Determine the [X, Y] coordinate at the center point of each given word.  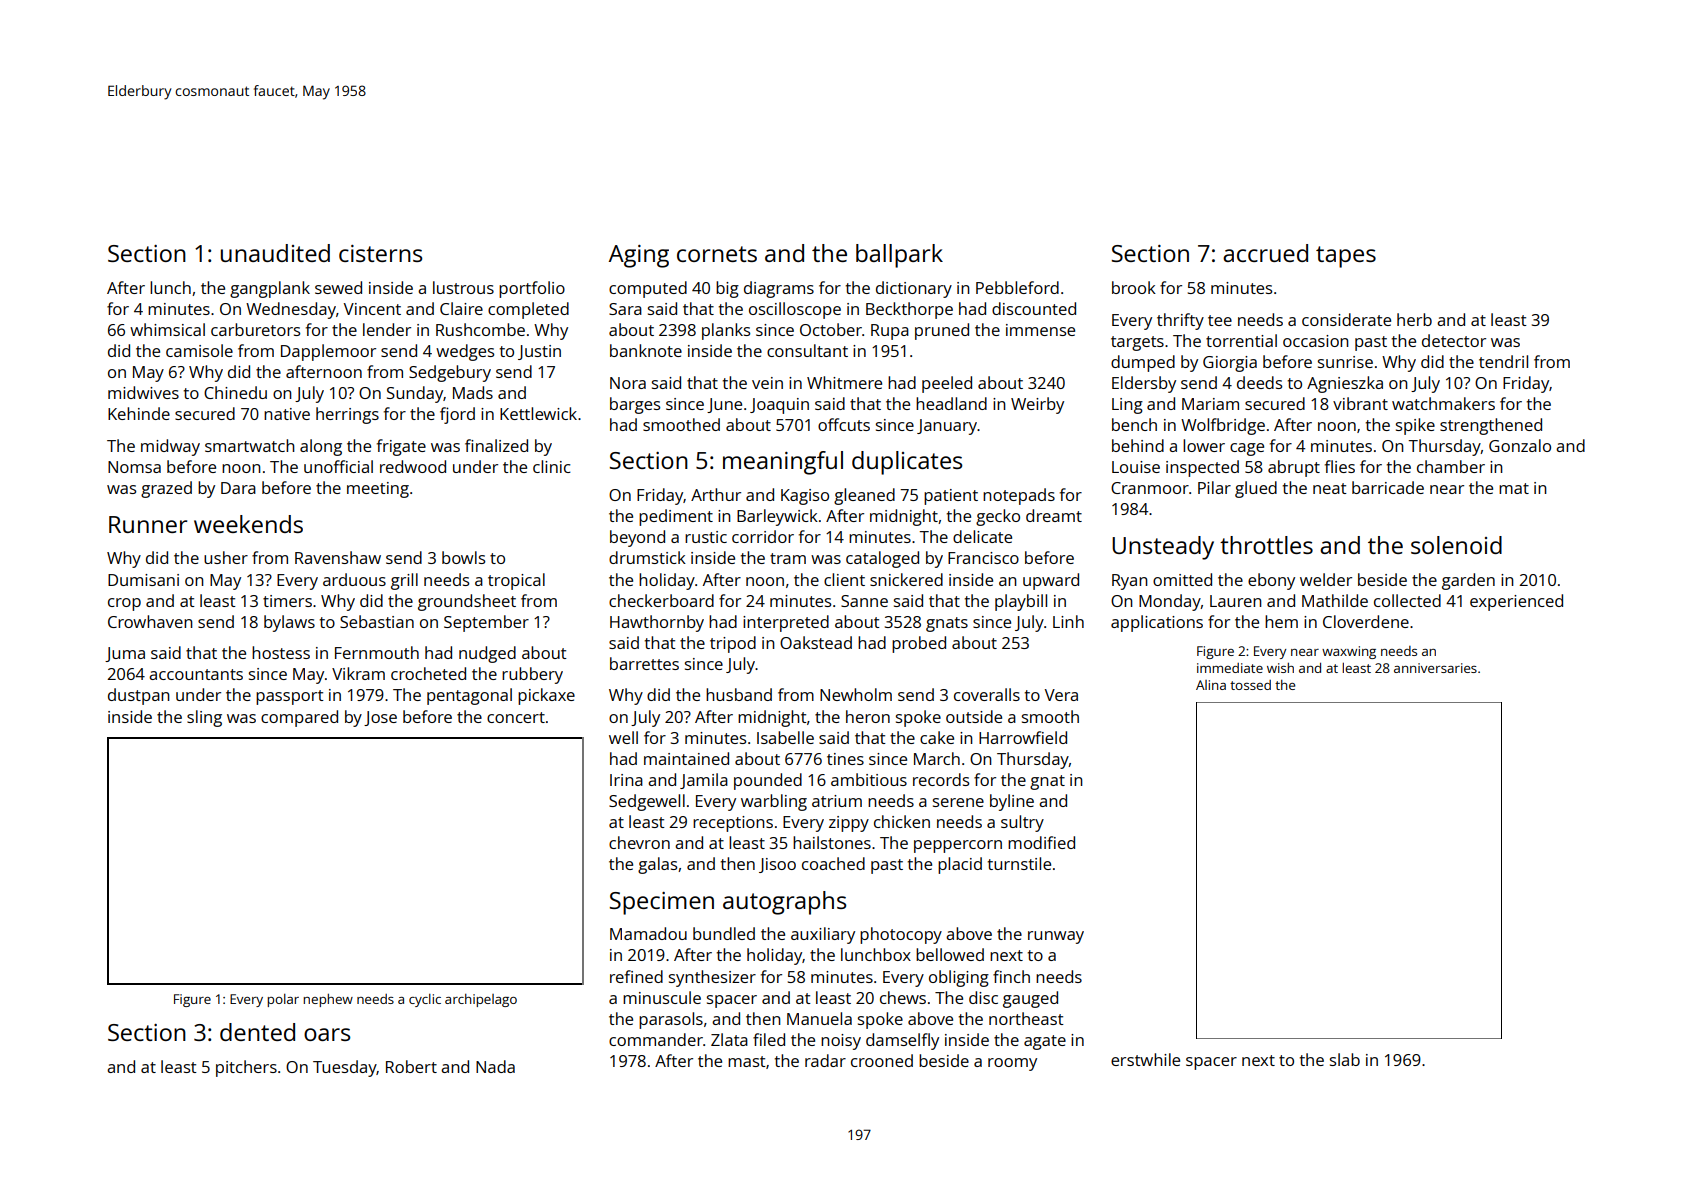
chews [903, 997]
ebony [1271, 581]
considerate [1346, 319]
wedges [465, 352]
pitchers [246, 1068]
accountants [196, 674]
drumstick [647, 557]
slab [1345, 1059]
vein [767, 383]
